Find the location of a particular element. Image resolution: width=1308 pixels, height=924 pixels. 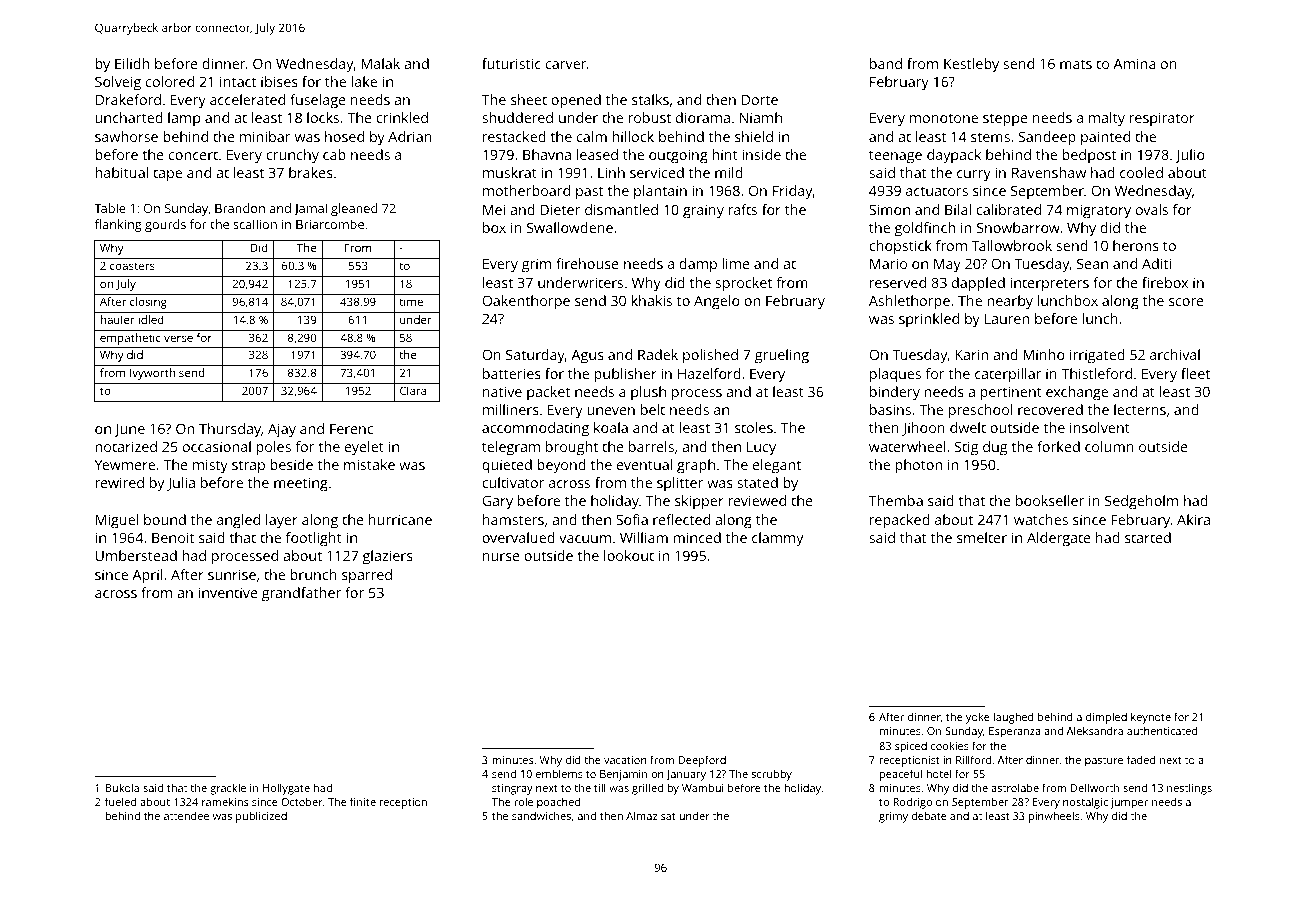

Kestleby is located at coordinates (971, 65).
